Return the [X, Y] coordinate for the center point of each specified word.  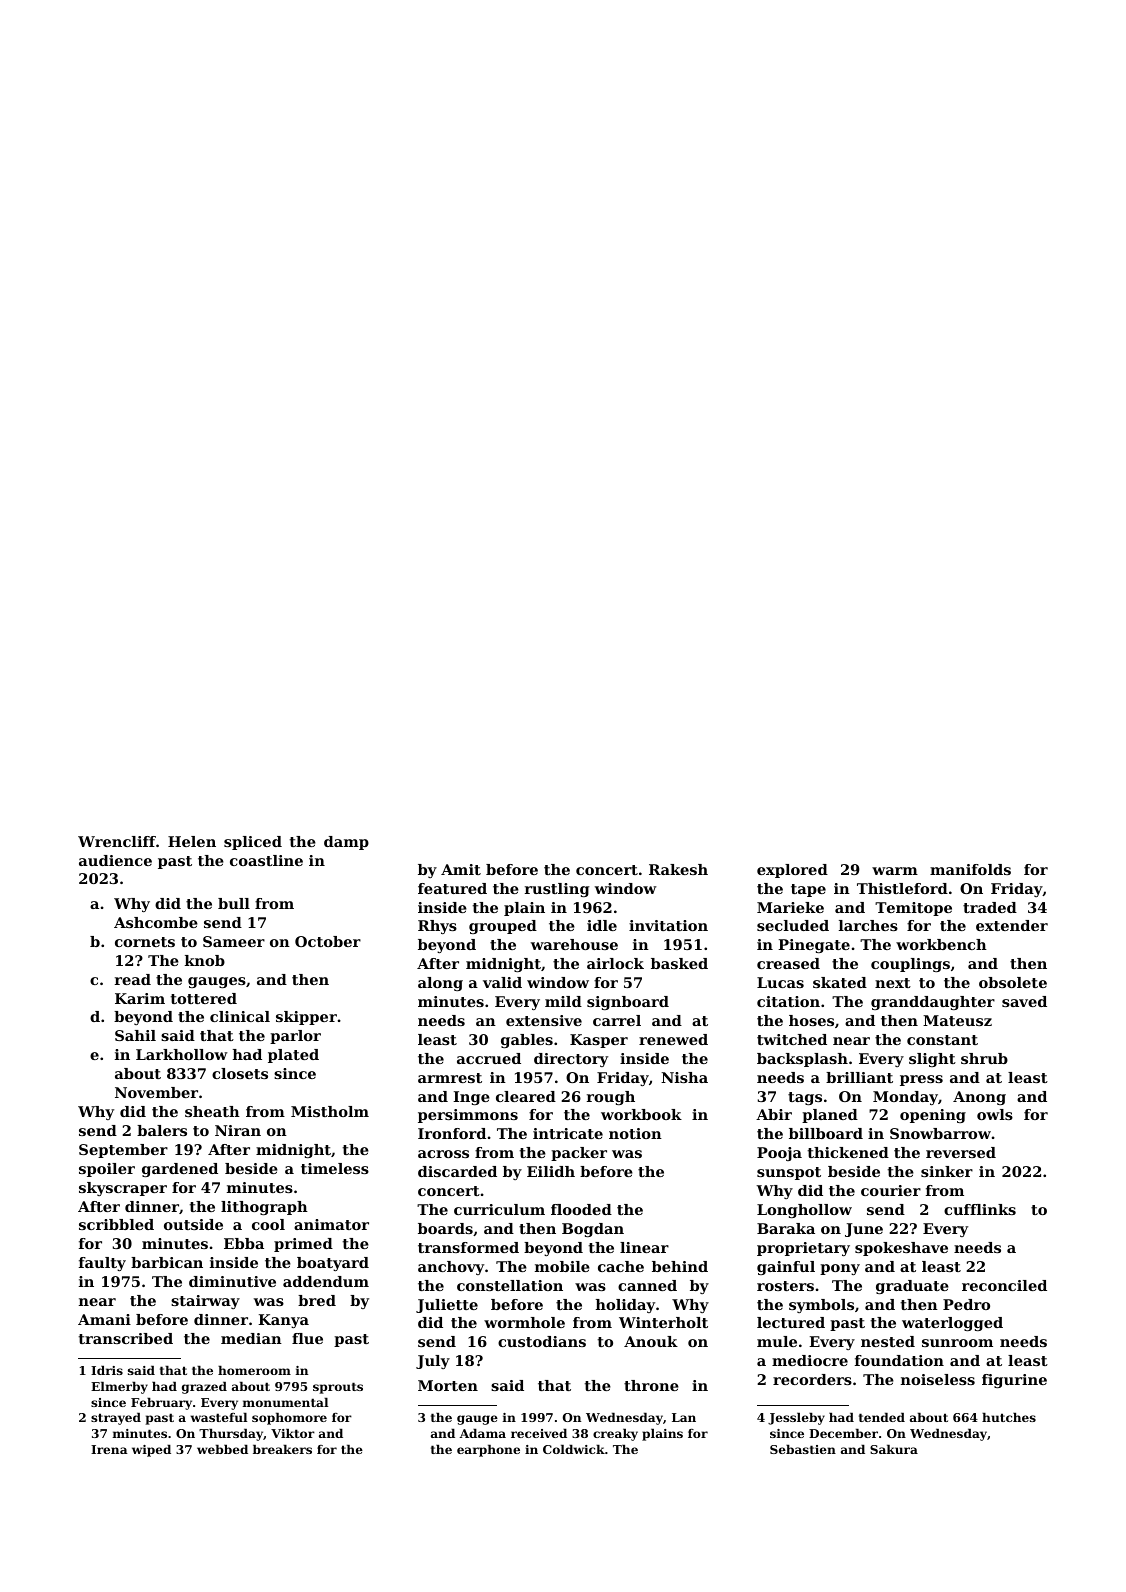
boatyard [333, 1264]
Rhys [437, 927]
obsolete [1013, 982]
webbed [222, 1449]
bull [234, 903]
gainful [786, 1268]
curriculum [499, 1209]
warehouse [574, 944]
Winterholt [663, 1322]
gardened [180, 1170]
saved [1024, 1001]
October [328, 941]
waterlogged [952, 1324]
